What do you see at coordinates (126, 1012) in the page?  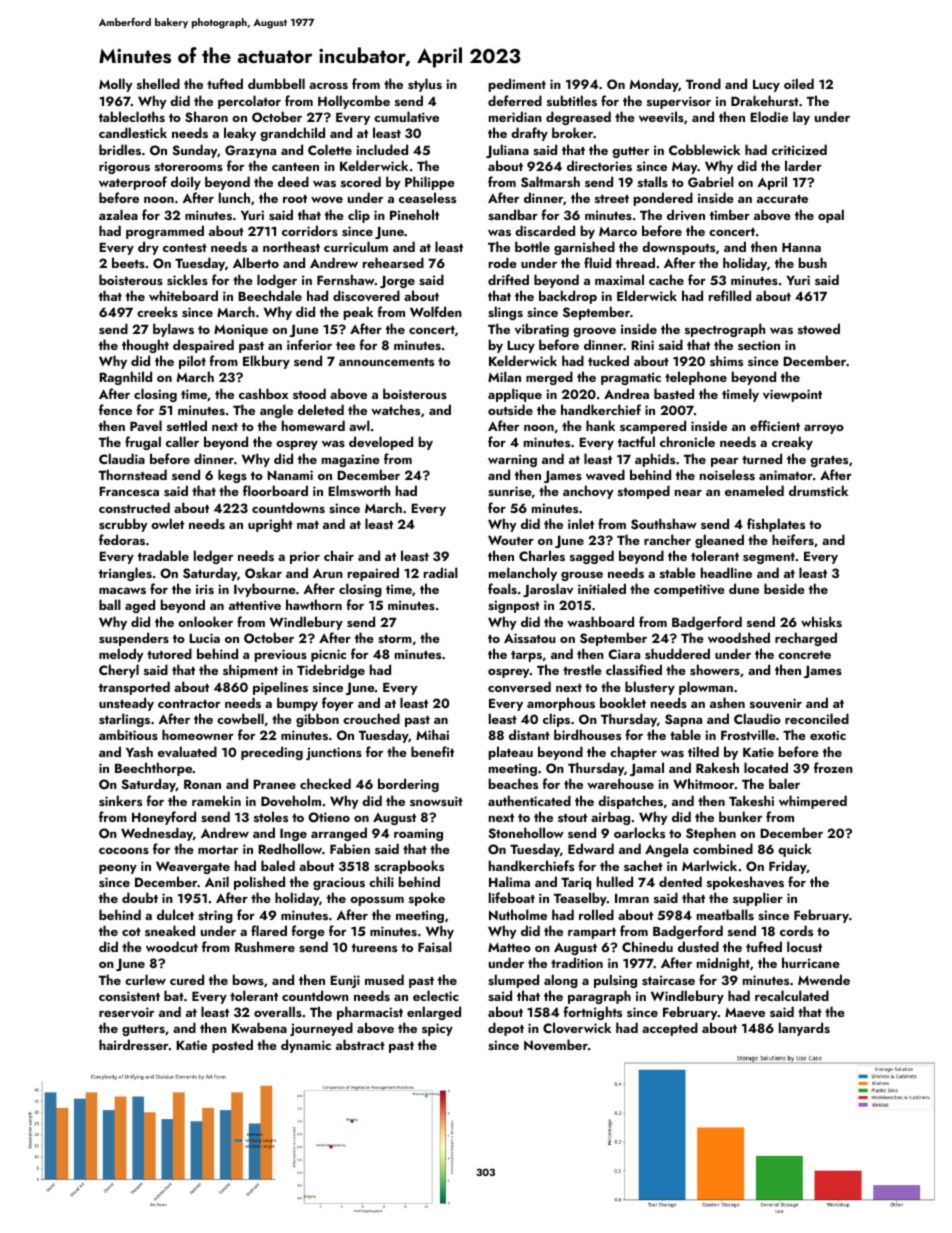 I see `reservoir` at bounding box center [126, 1012].
